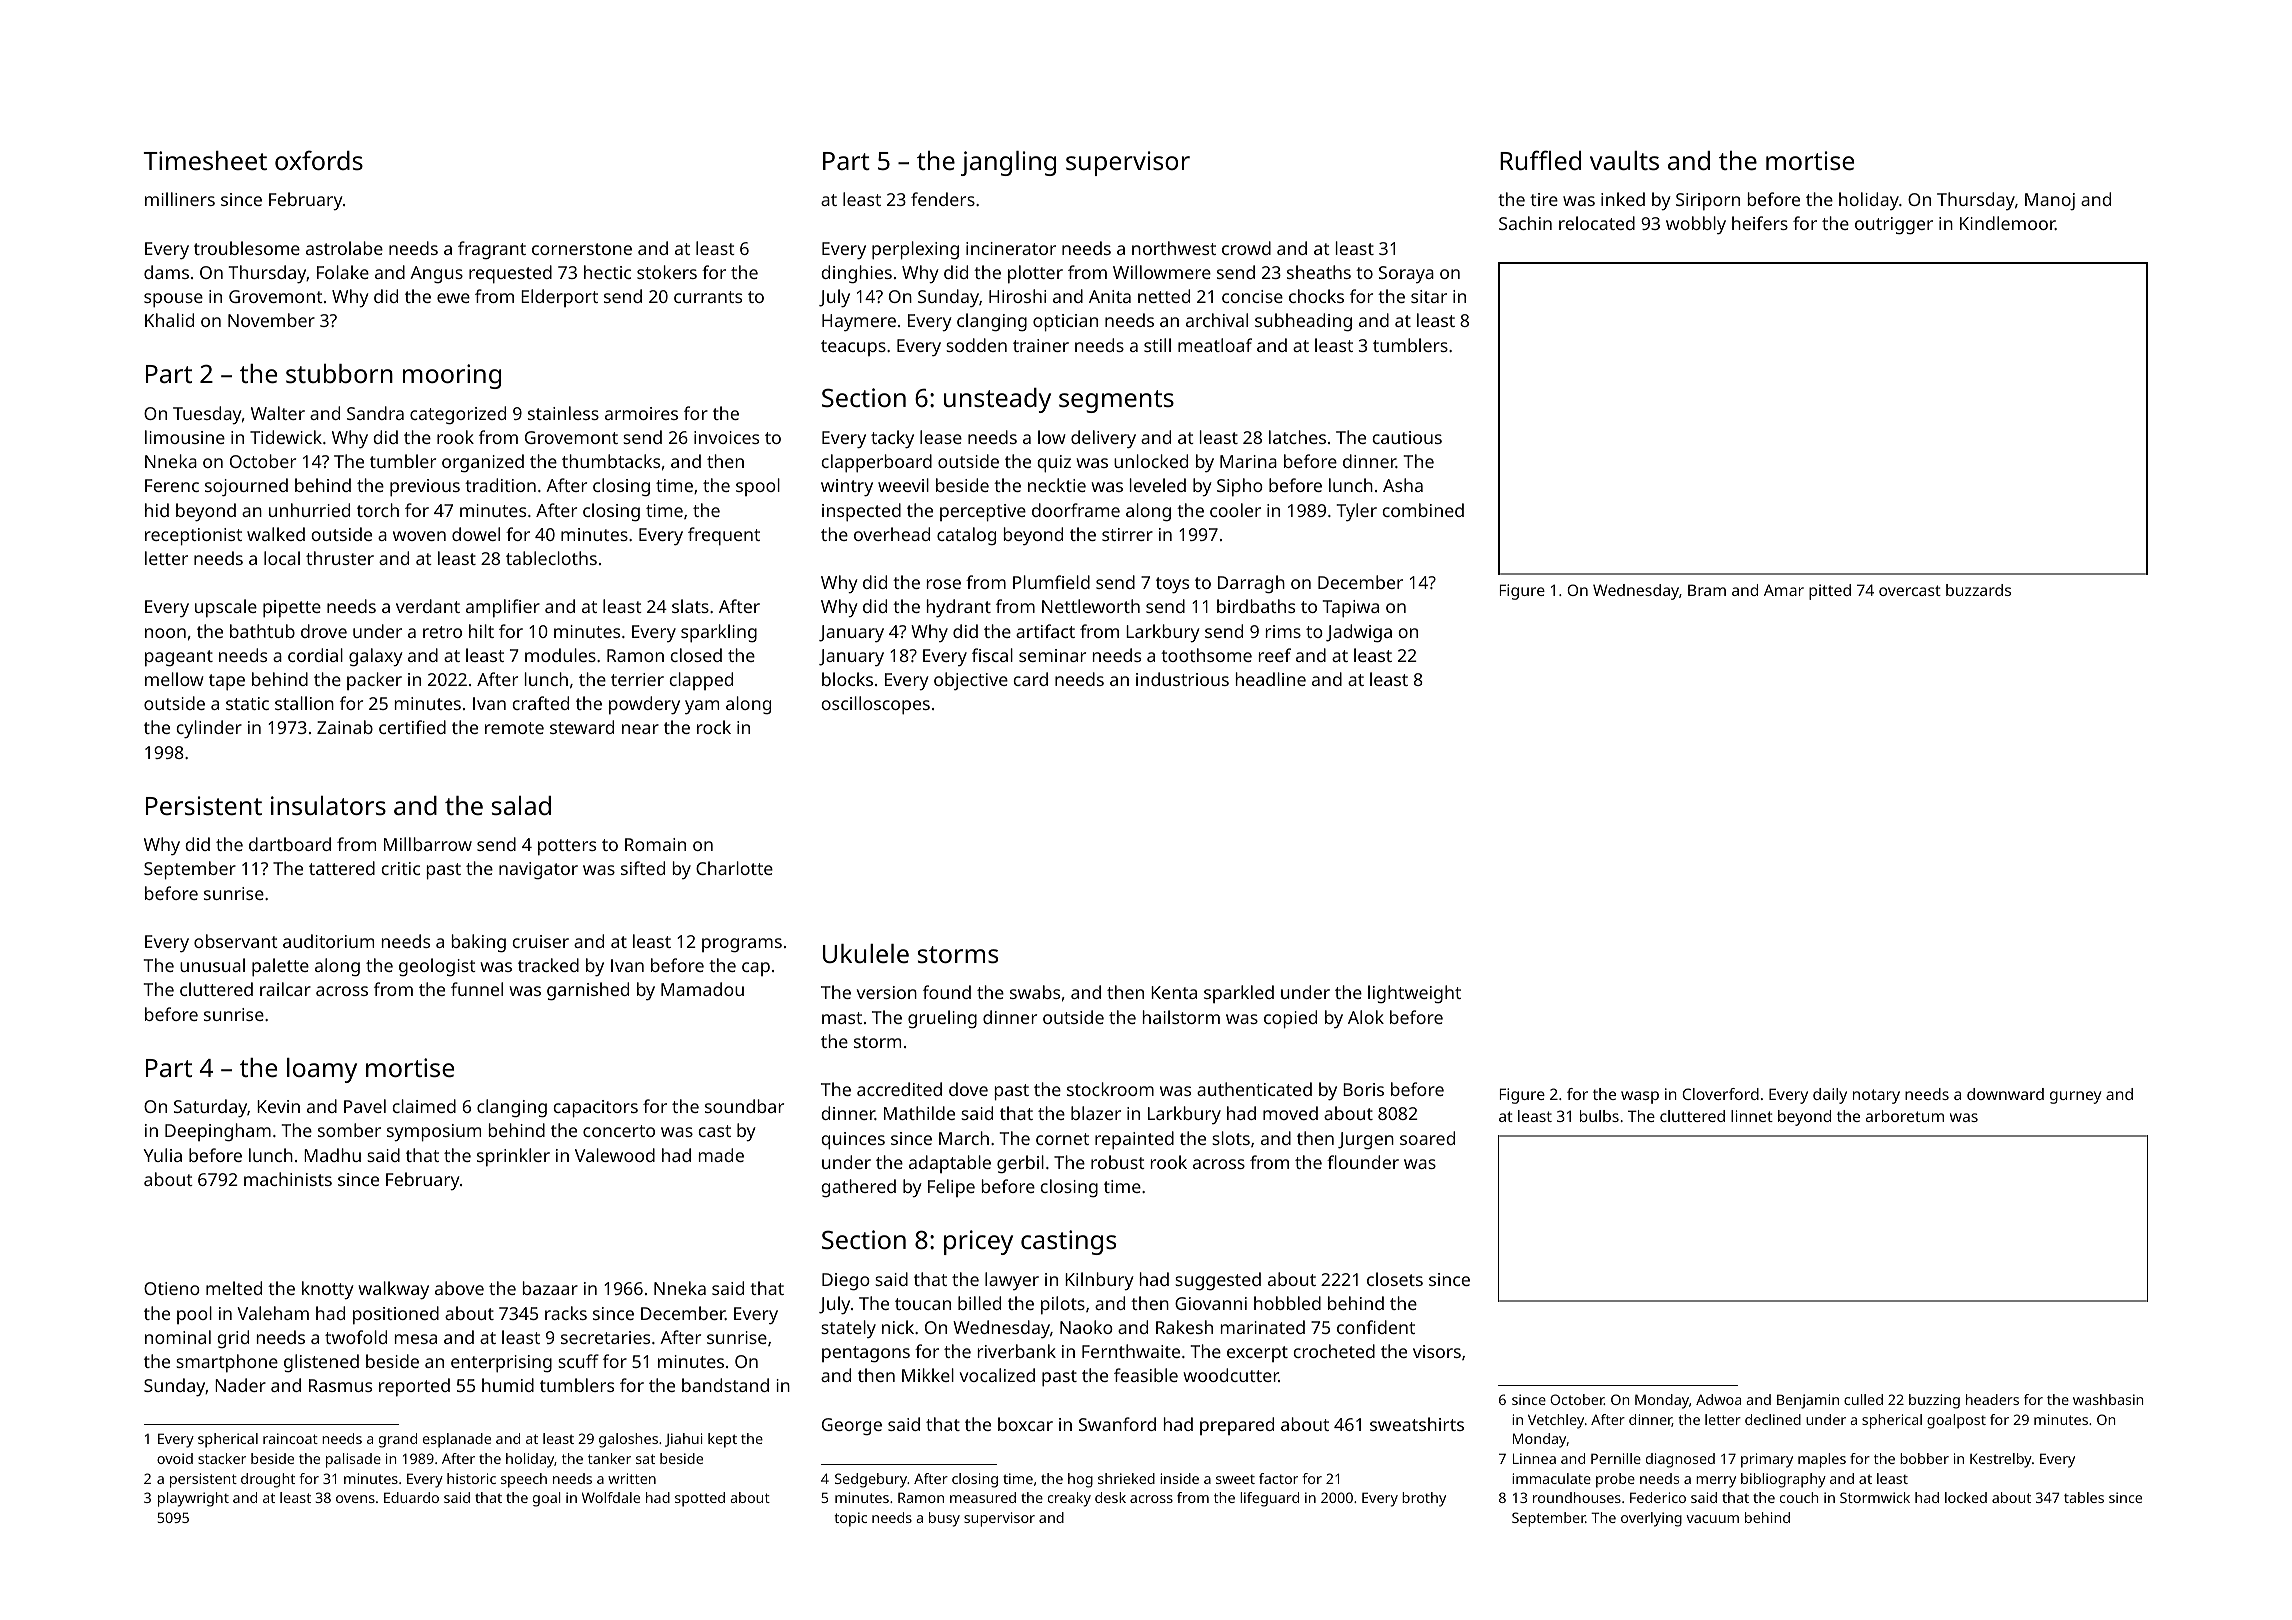 This image has width=2292, height=1620. I want to click on headline, so click(1271, 679).
